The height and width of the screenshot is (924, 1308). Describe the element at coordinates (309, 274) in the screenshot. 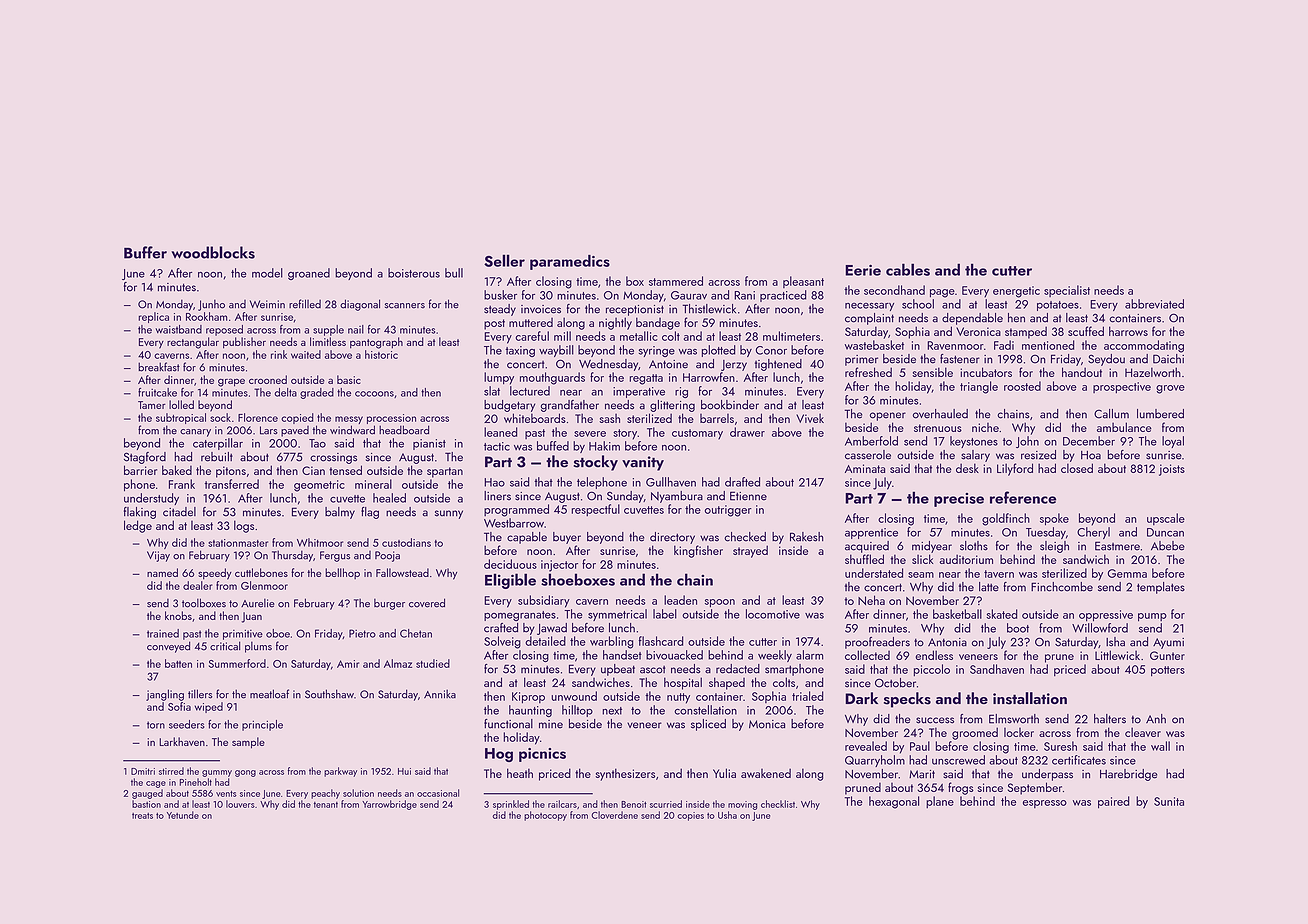

I see `groaned` at that location.
